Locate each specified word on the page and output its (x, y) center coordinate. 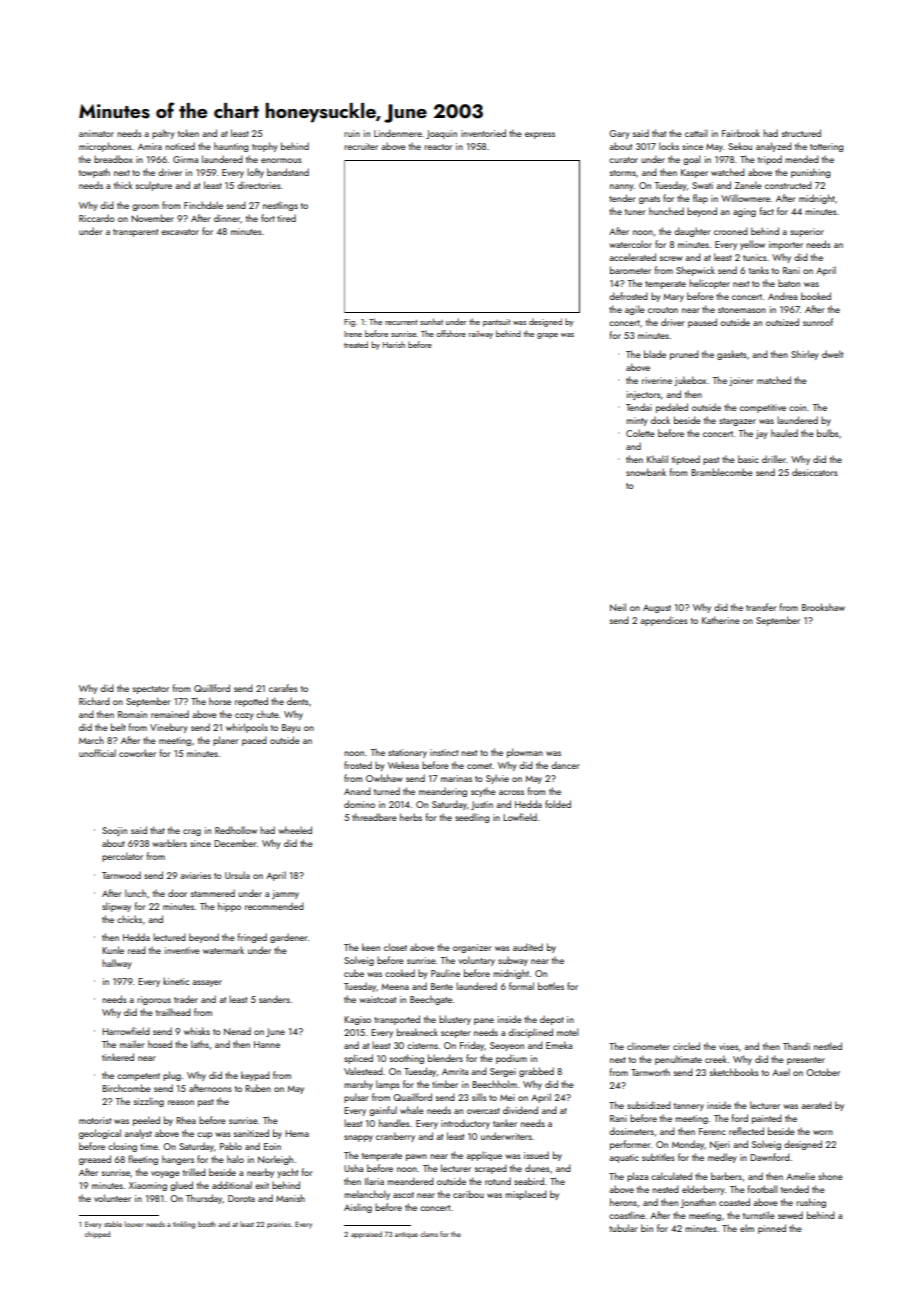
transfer (761, 607)
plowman (525, 753)
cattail (696, 133)
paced (254, 741)
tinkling (184, 1225)
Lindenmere (398, 133)
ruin (352, 133)
